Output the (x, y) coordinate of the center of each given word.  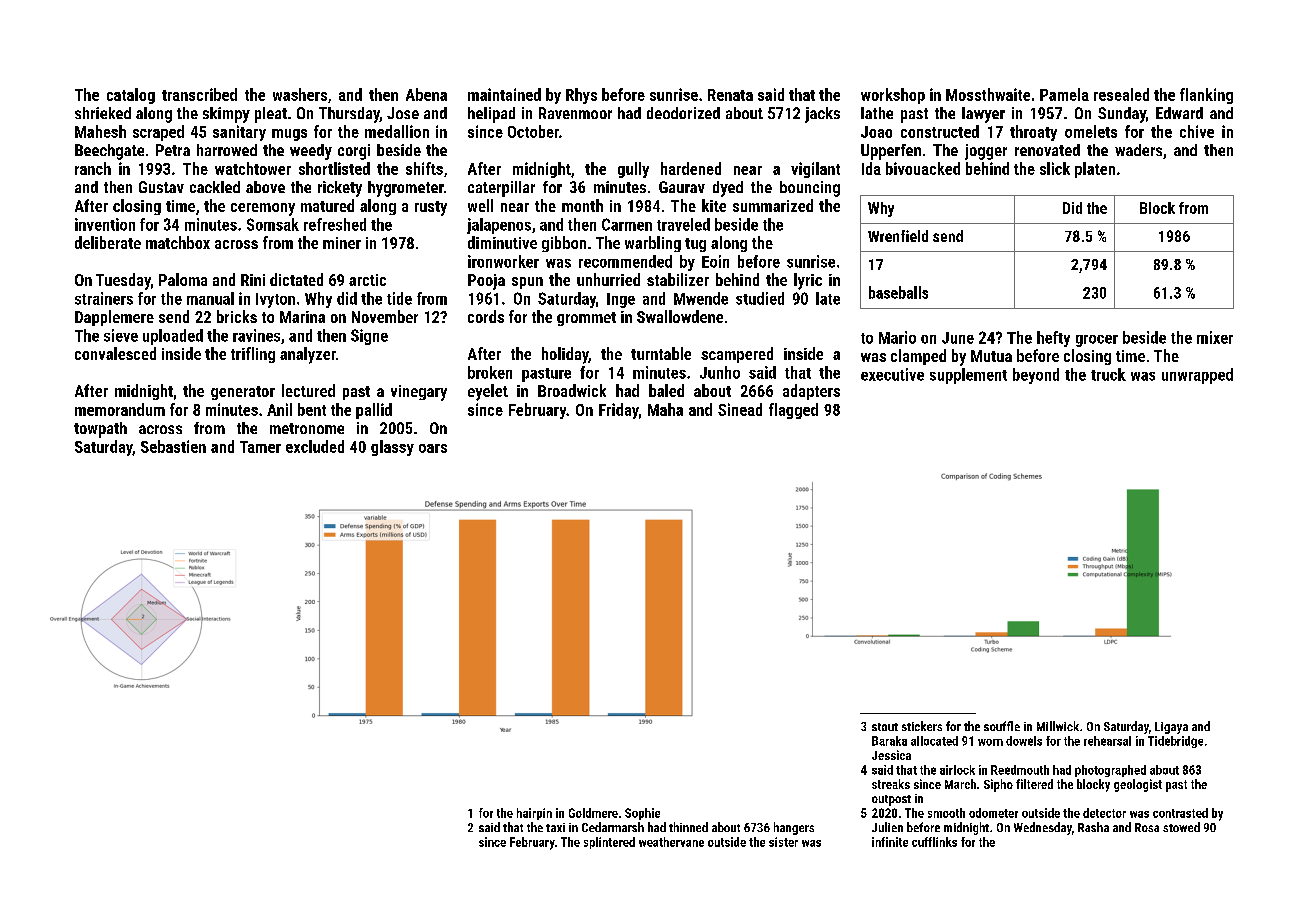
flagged (793, 411)
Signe (369, 337)
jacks (822, 115)
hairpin (534, 814)
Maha (665, 409)
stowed (1181, 827)
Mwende (701, 298)
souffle (1002, 726)
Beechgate (109, 152)
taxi (555, 827)
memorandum (120, 409)
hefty (1053, 339)
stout (885, 727)
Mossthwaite (988, 94)
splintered (609, 843)
